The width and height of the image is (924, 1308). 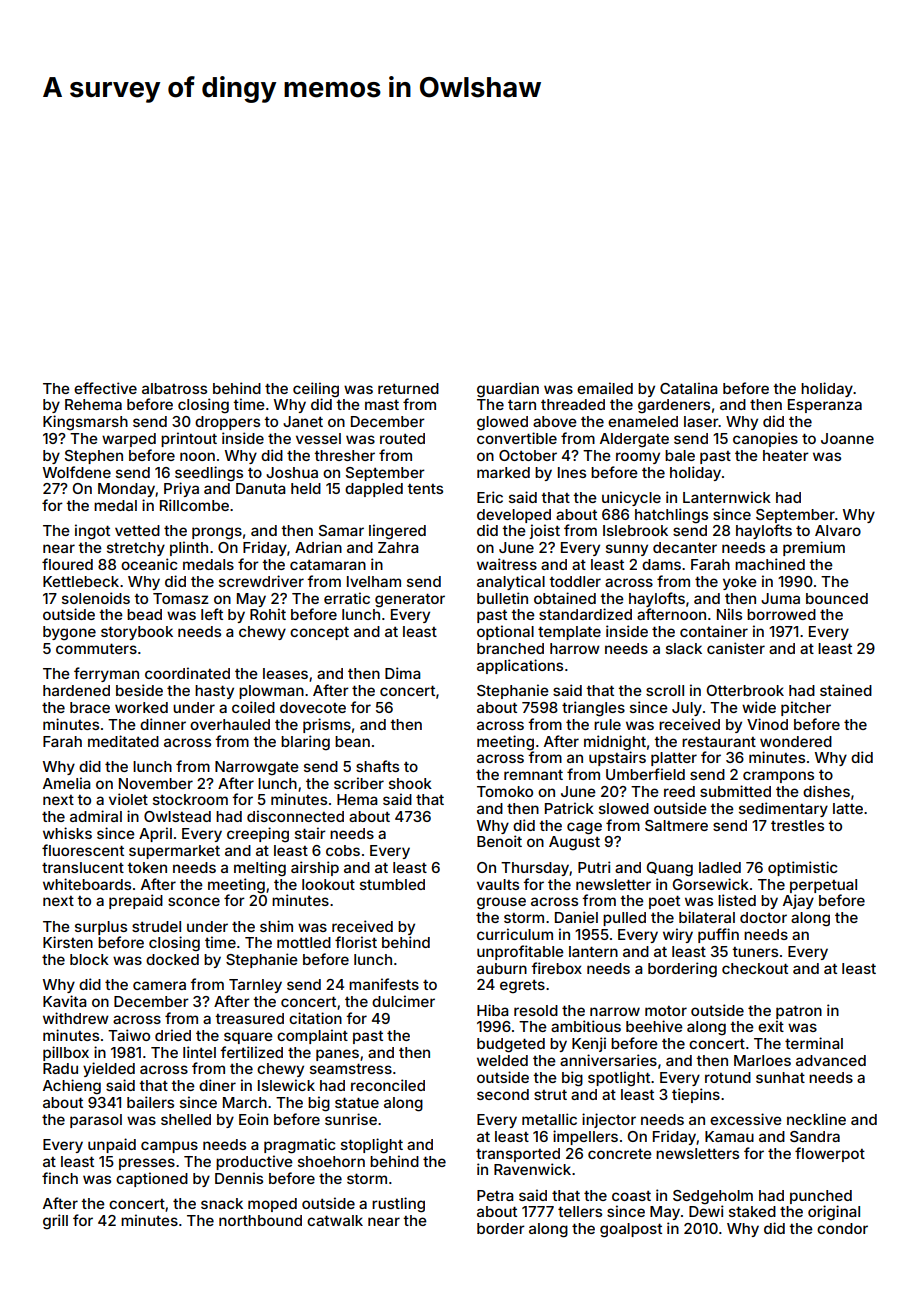 What do you see at coordinates (842, 1228) in the image?
I see `condor` at bounding box center [842, 1228].
